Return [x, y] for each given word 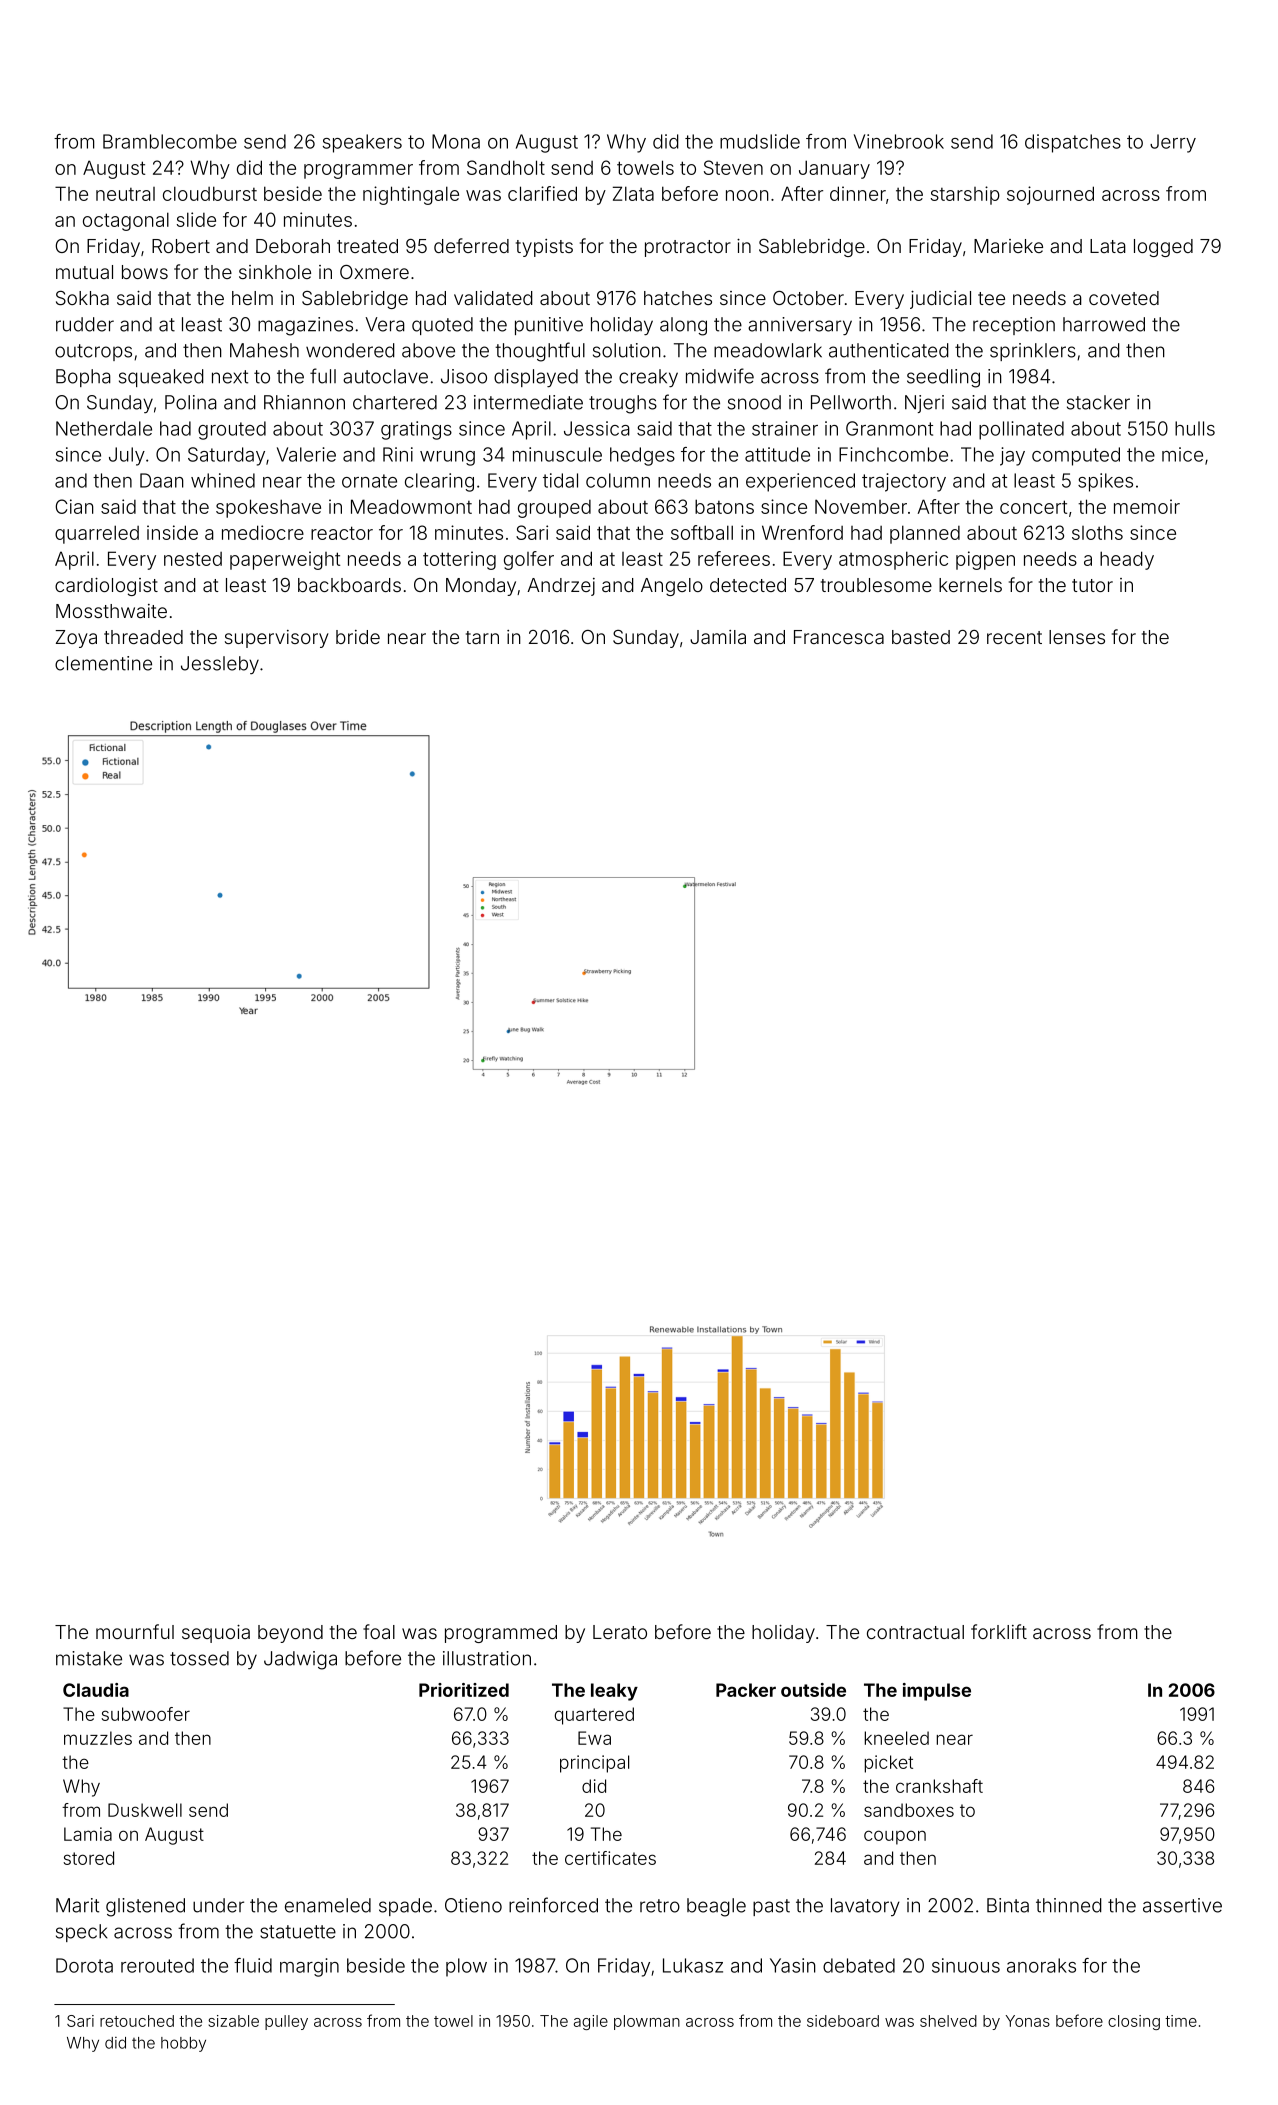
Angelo [672, 587]
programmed [501, 1634]
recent [1014, 637]
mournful [135, 1631]
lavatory [865, 1907]
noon [747, 195]
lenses [1077, 637]
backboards [349, 585]
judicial [940, 300]
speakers [362, 143]
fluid [253, 1965]
